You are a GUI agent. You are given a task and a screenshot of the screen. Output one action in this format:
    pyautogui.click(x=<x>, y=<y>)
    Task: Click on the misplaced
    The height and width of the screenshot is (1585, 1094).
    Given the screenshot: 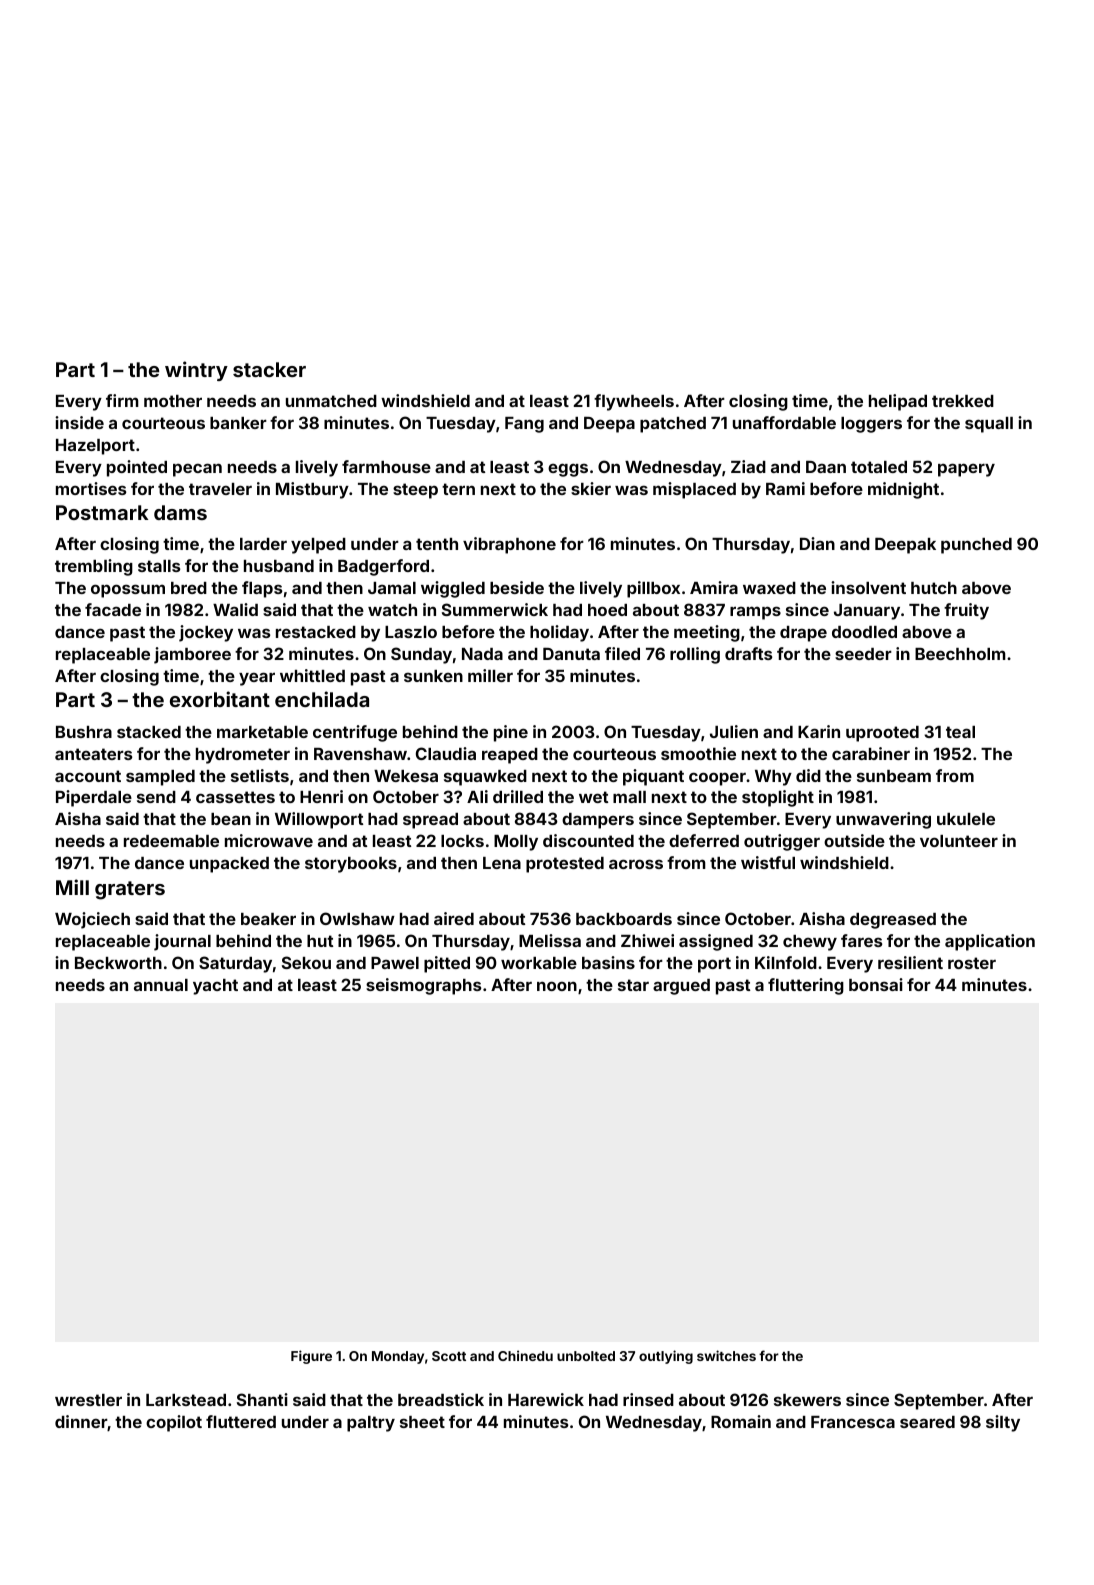 What is the action you would take?
    pyautogui.click(x=694, y=490)
